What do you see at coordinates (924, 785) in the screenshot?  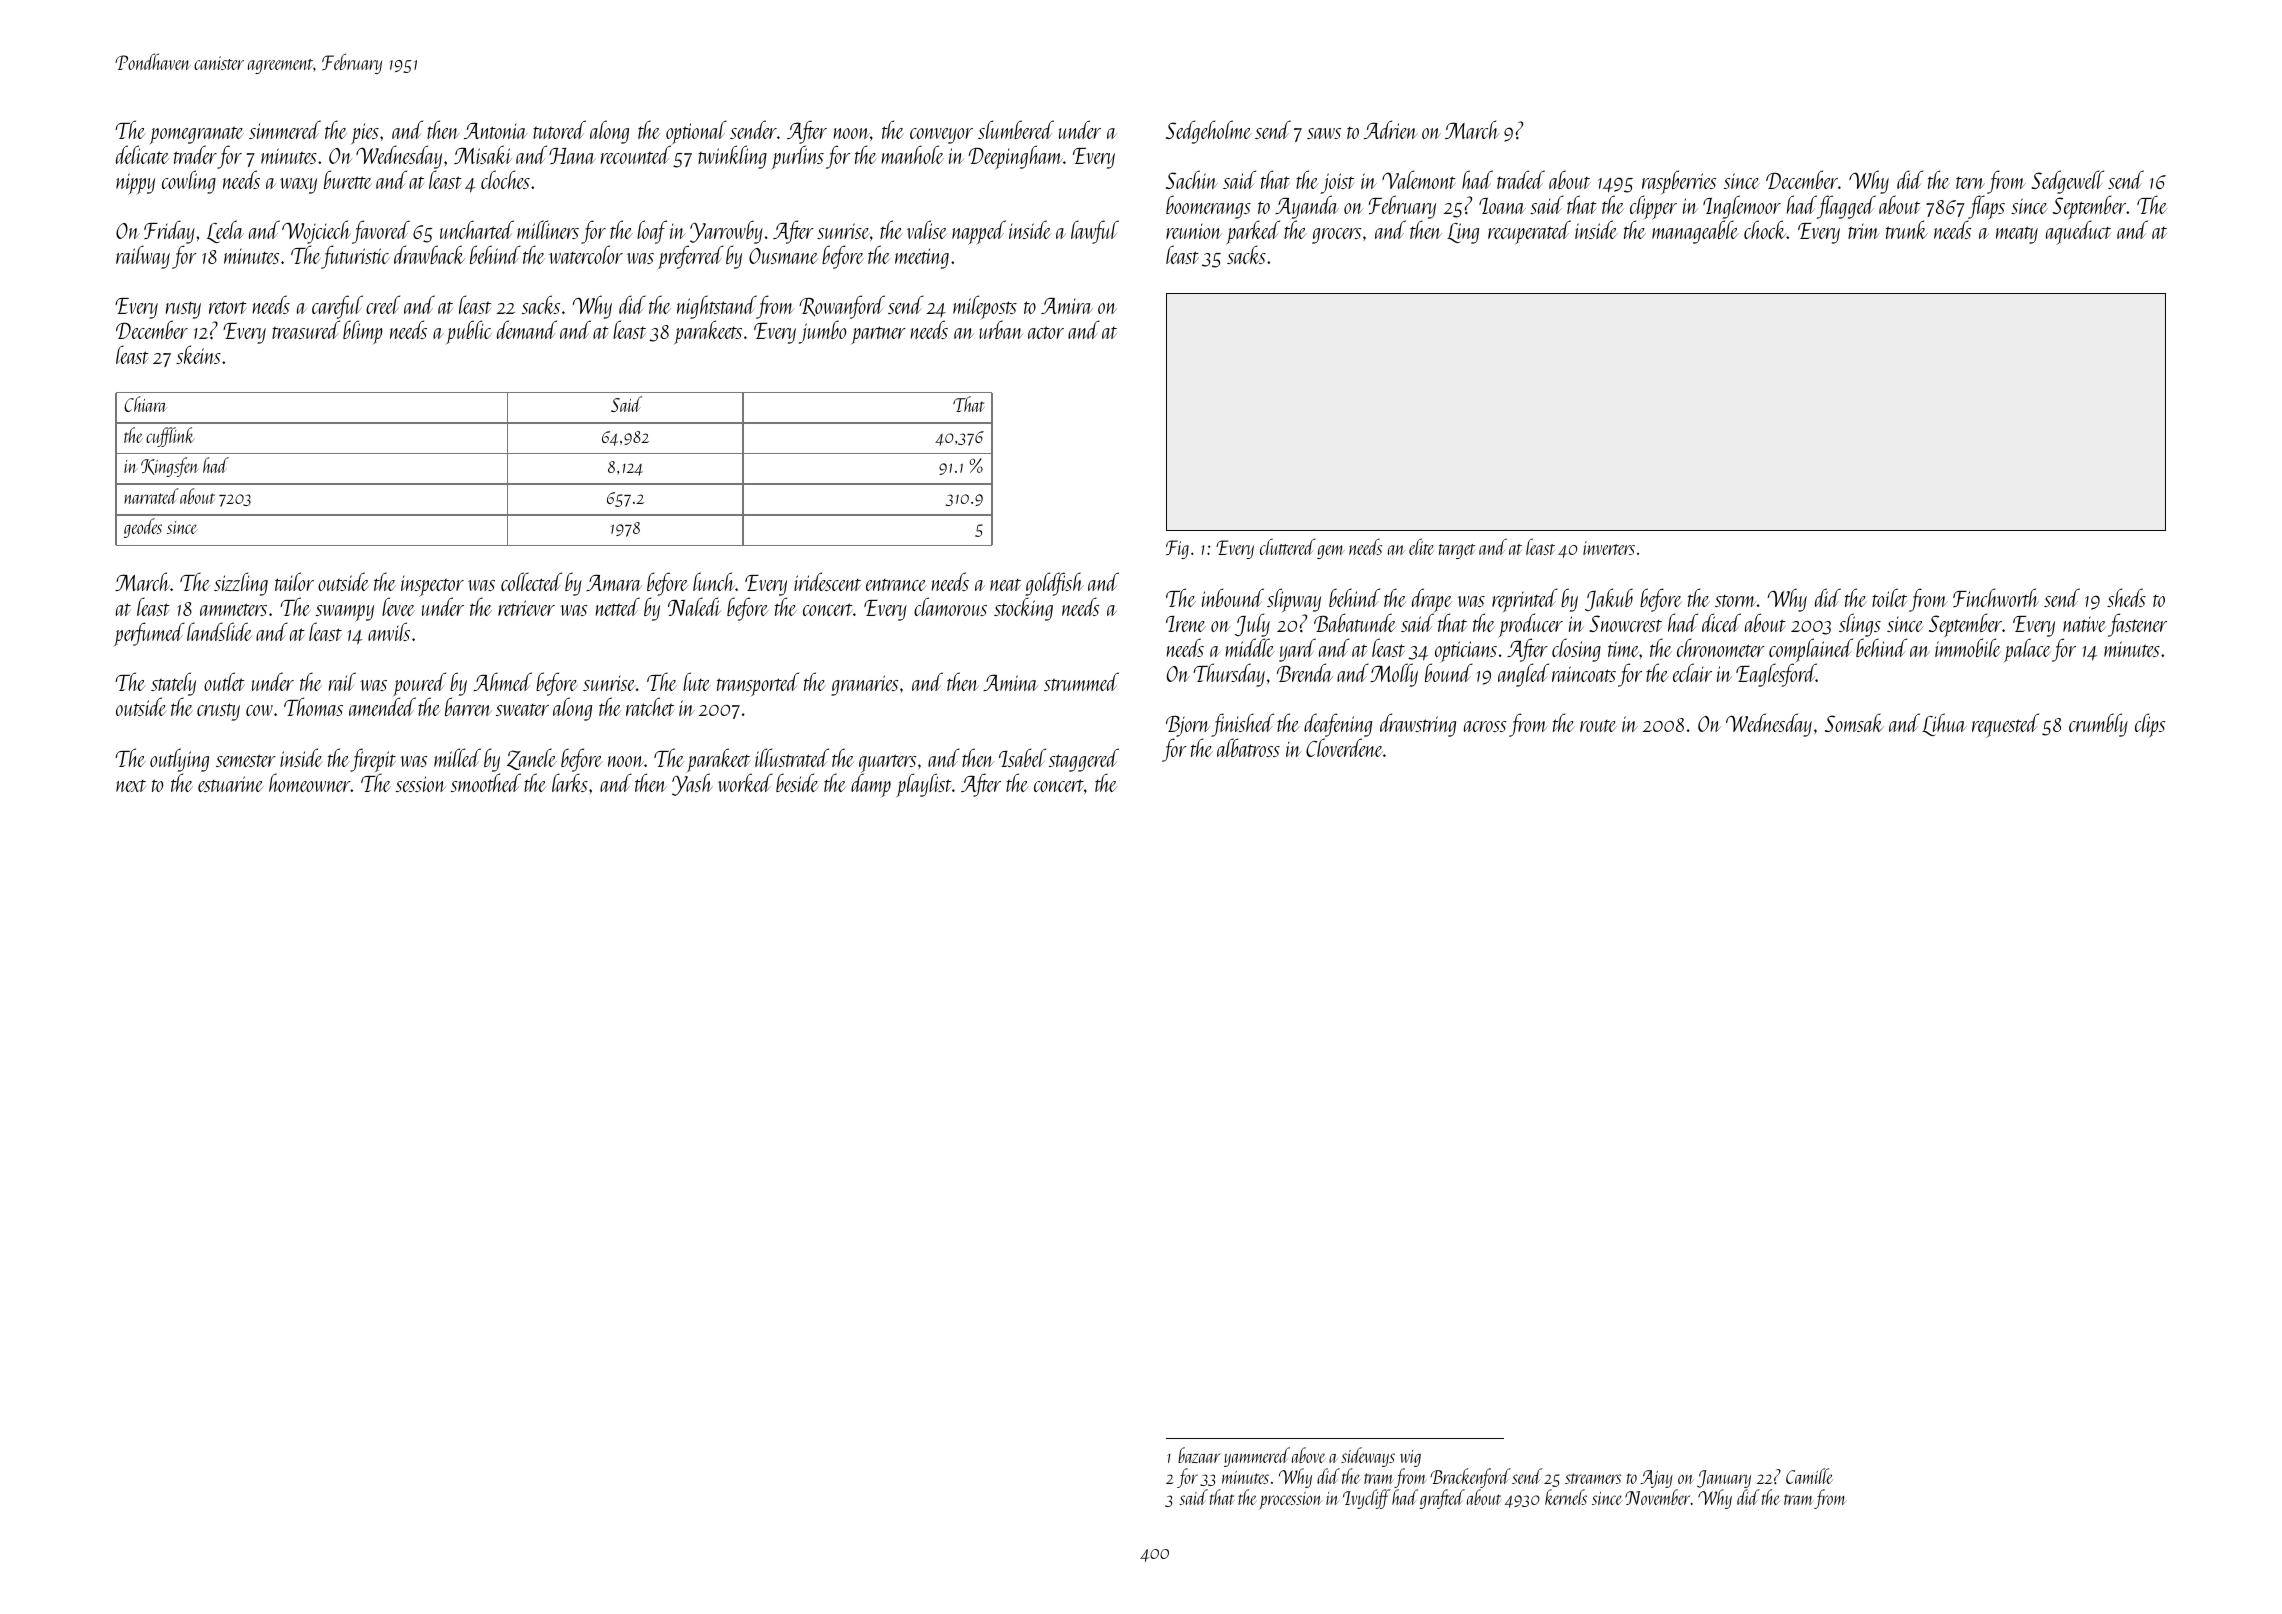 I see `playlist` at bounding box center [924, 785].
